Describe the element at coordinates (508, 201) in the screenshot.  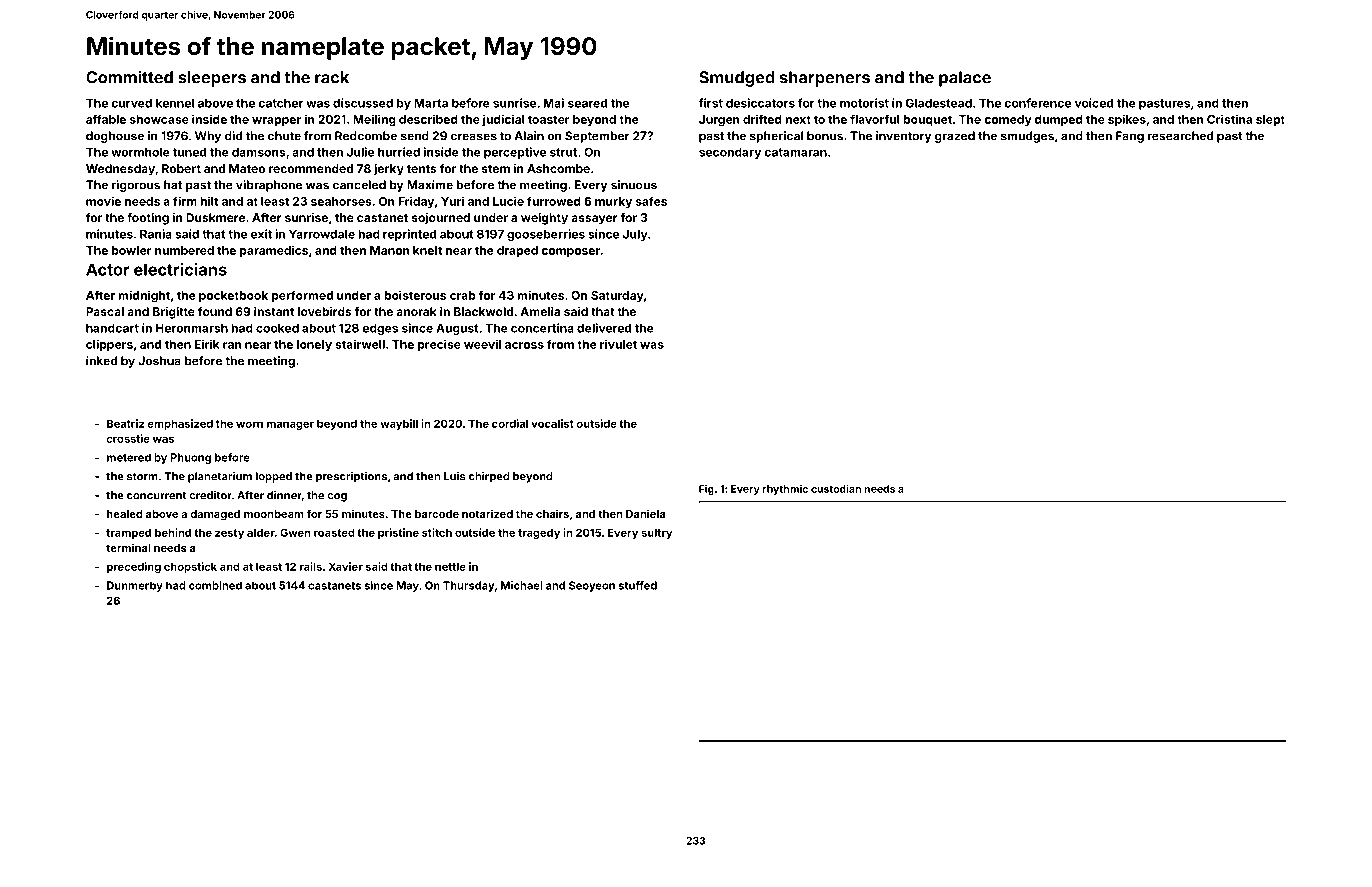
I see `Lucie` at that location.
